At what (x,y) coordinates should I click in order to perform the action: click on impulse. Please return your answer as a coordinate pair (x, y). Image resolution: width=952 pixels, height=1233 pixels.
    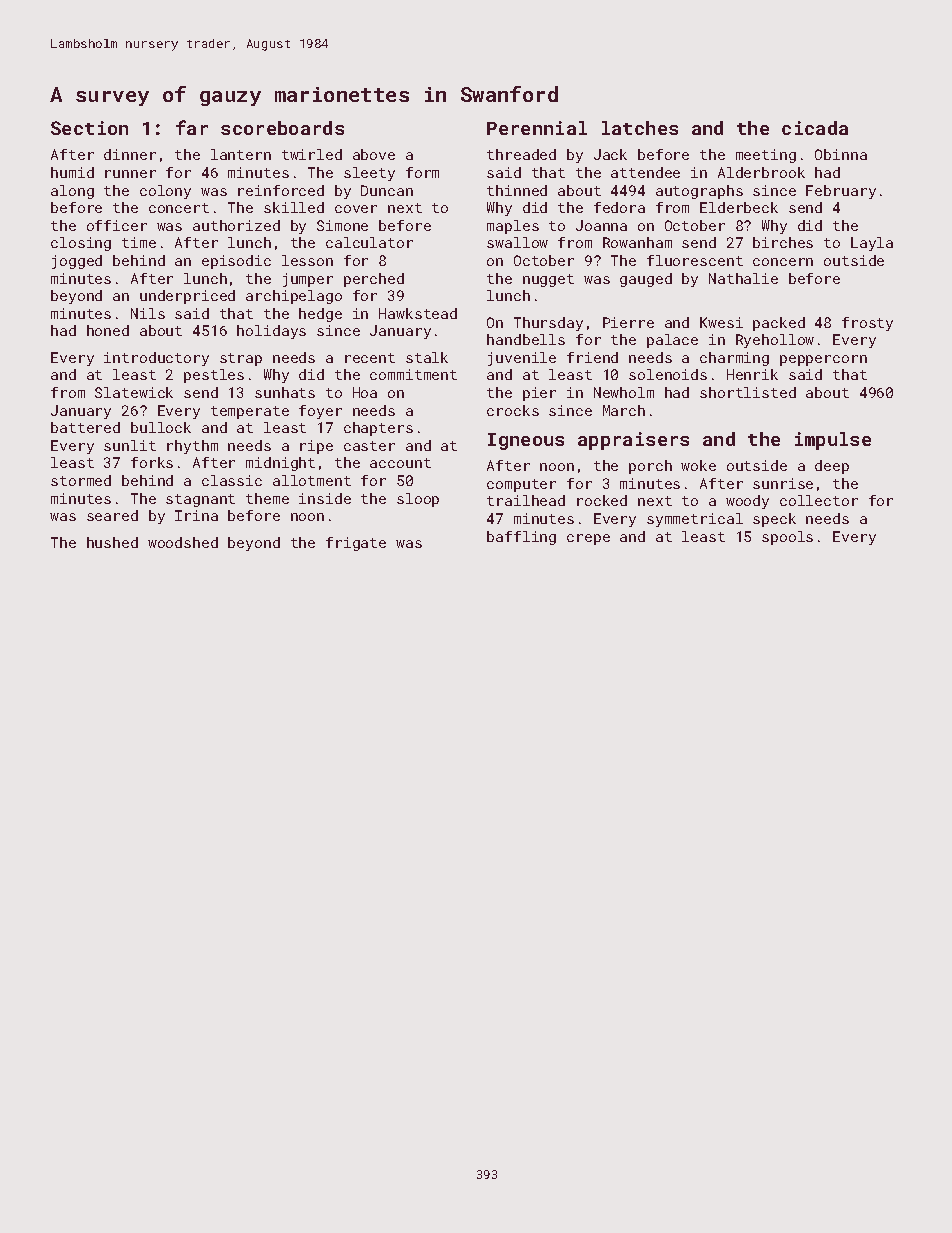
    Looking at the image, I should click on (833, 441).
